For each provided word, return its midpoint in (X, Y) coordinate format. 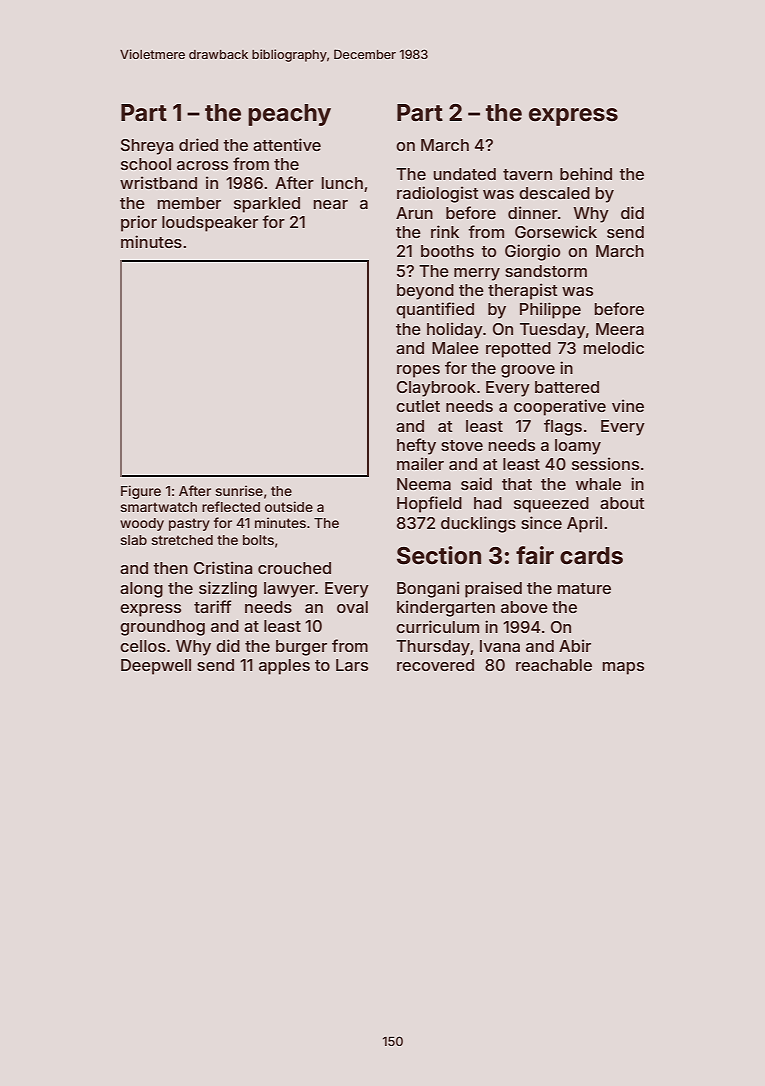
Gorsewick (556, 231)
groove (528, 371)
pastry (189, 524)
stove (462, 445)
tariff (212, 606)
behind (586, 173)
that (517, 484)
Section (439, 555)
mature (584, 588)
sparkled (267, 205)
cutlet (418, 406)
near (330, 204)
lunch (342, 183)
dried (198, 144)
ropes (418, 371)
